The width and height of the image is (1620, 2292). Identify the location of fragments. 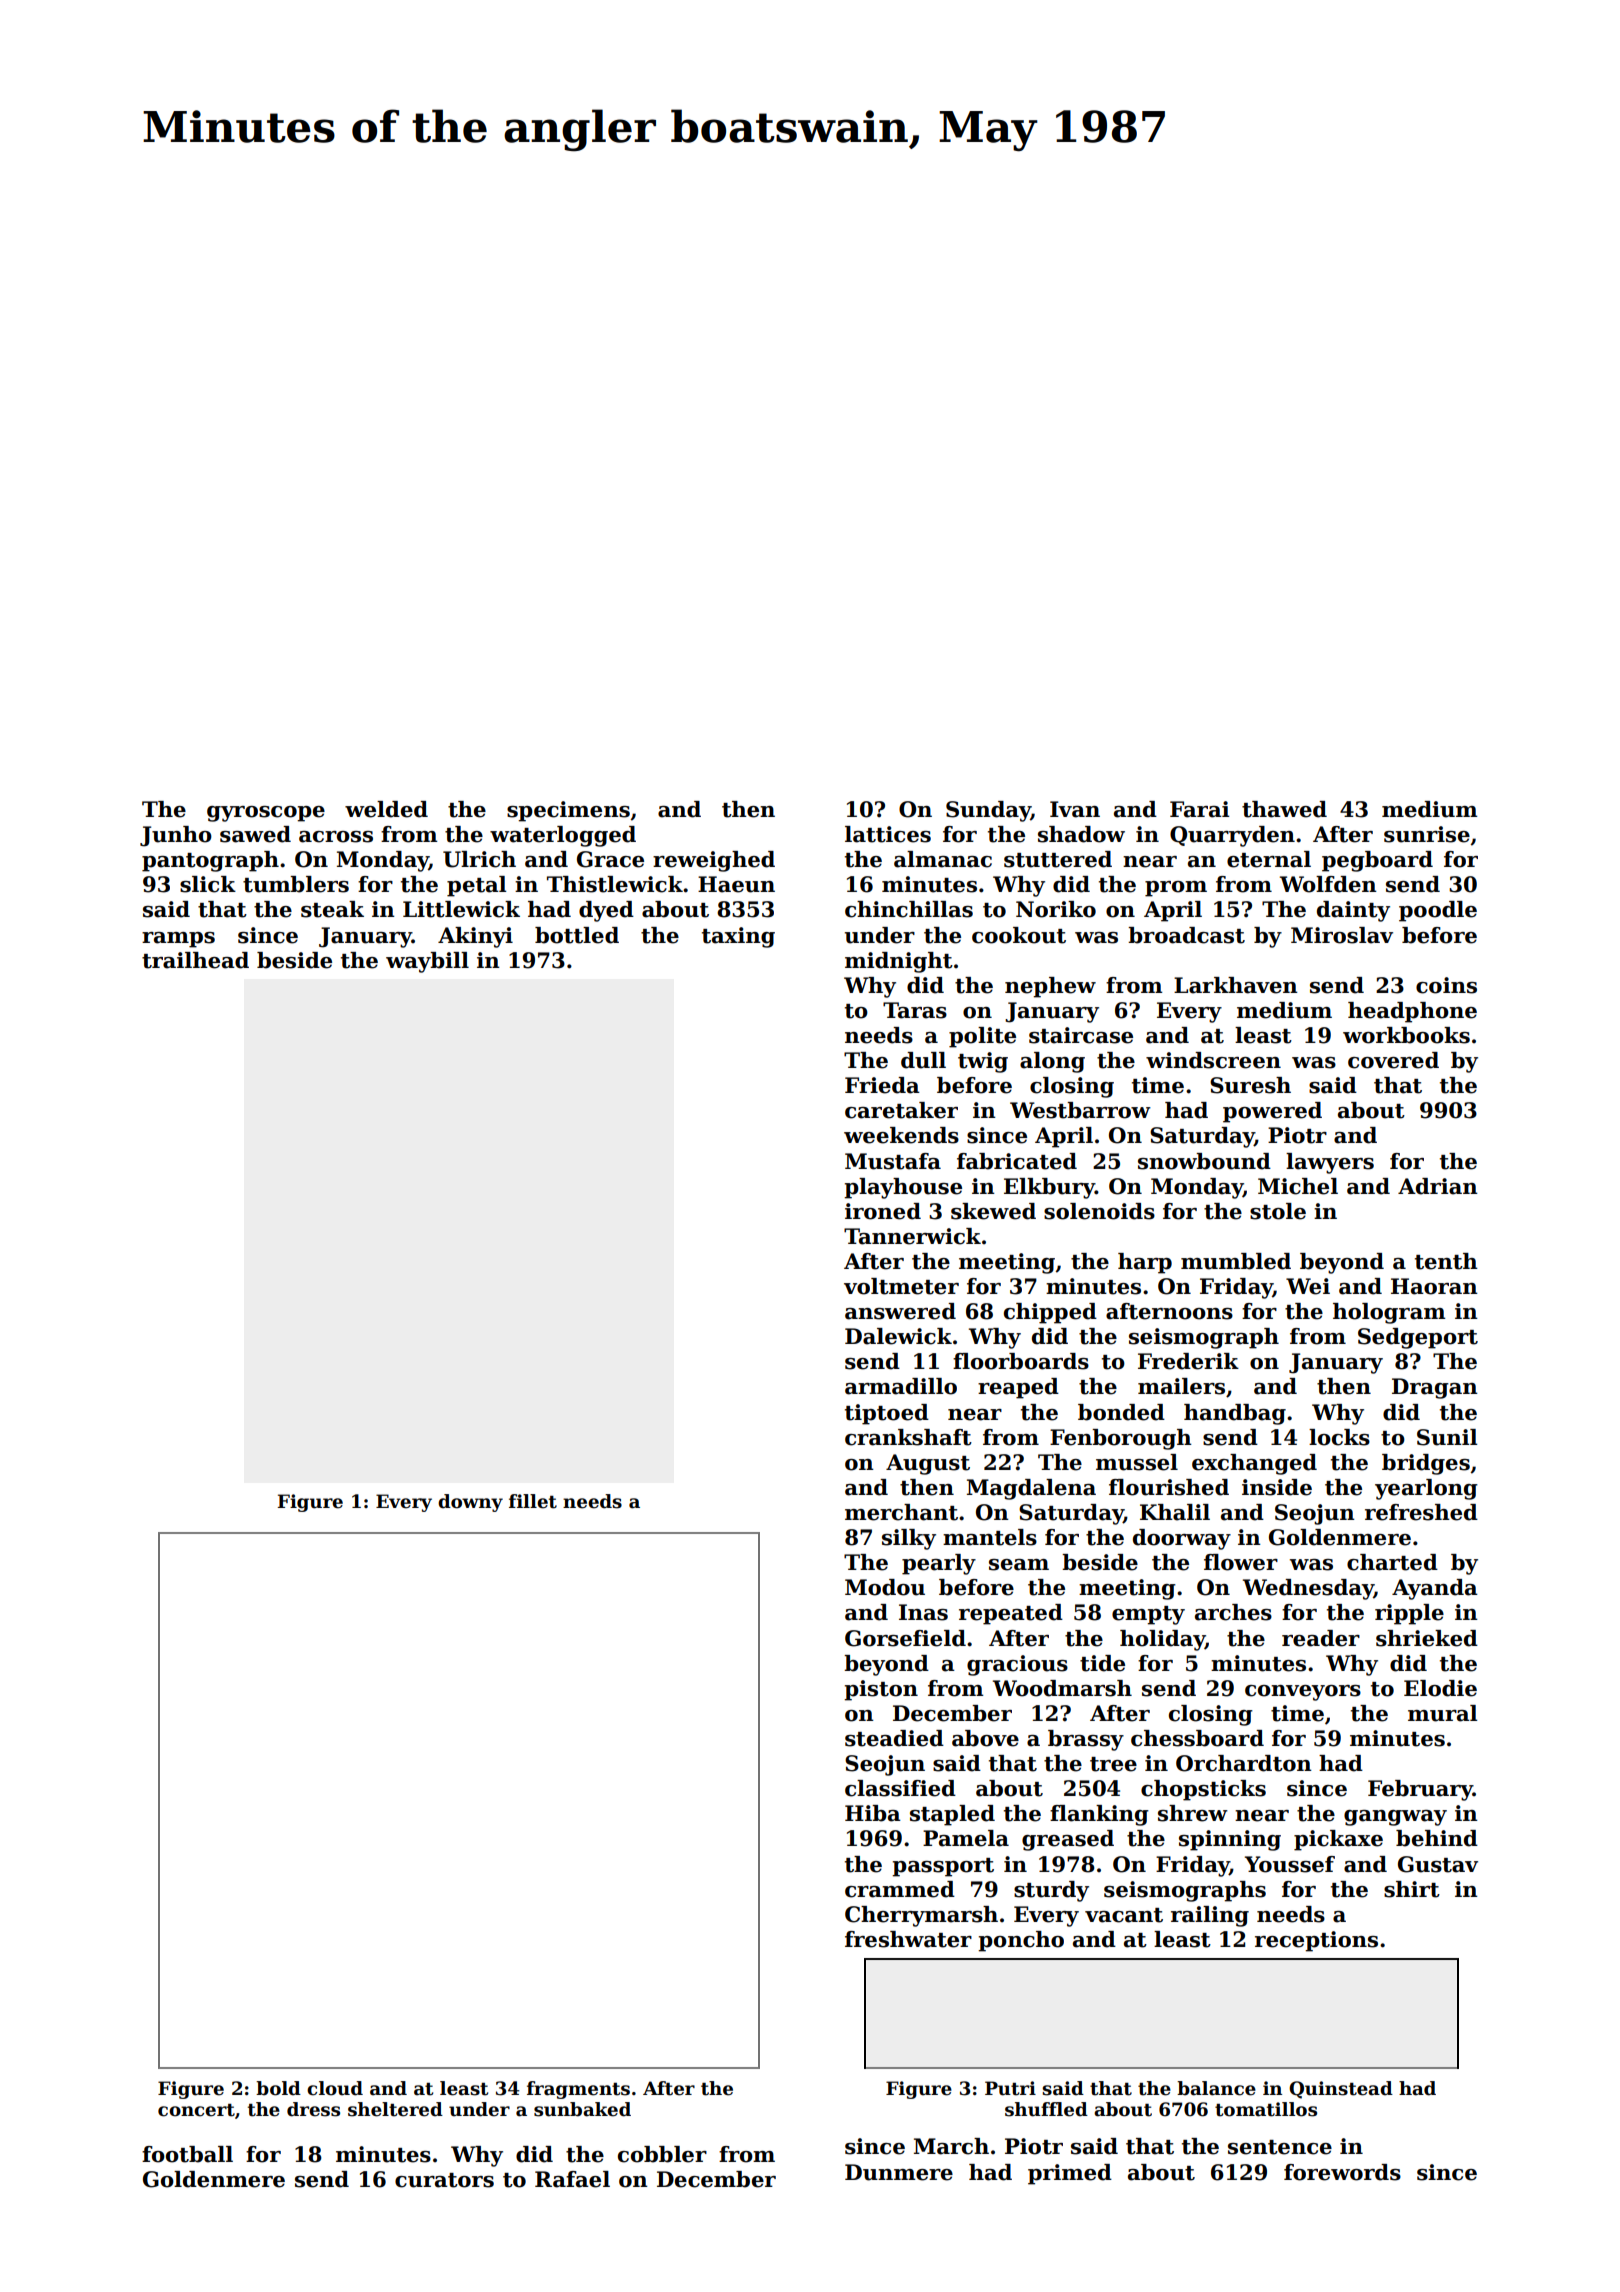
(578, 2090).
